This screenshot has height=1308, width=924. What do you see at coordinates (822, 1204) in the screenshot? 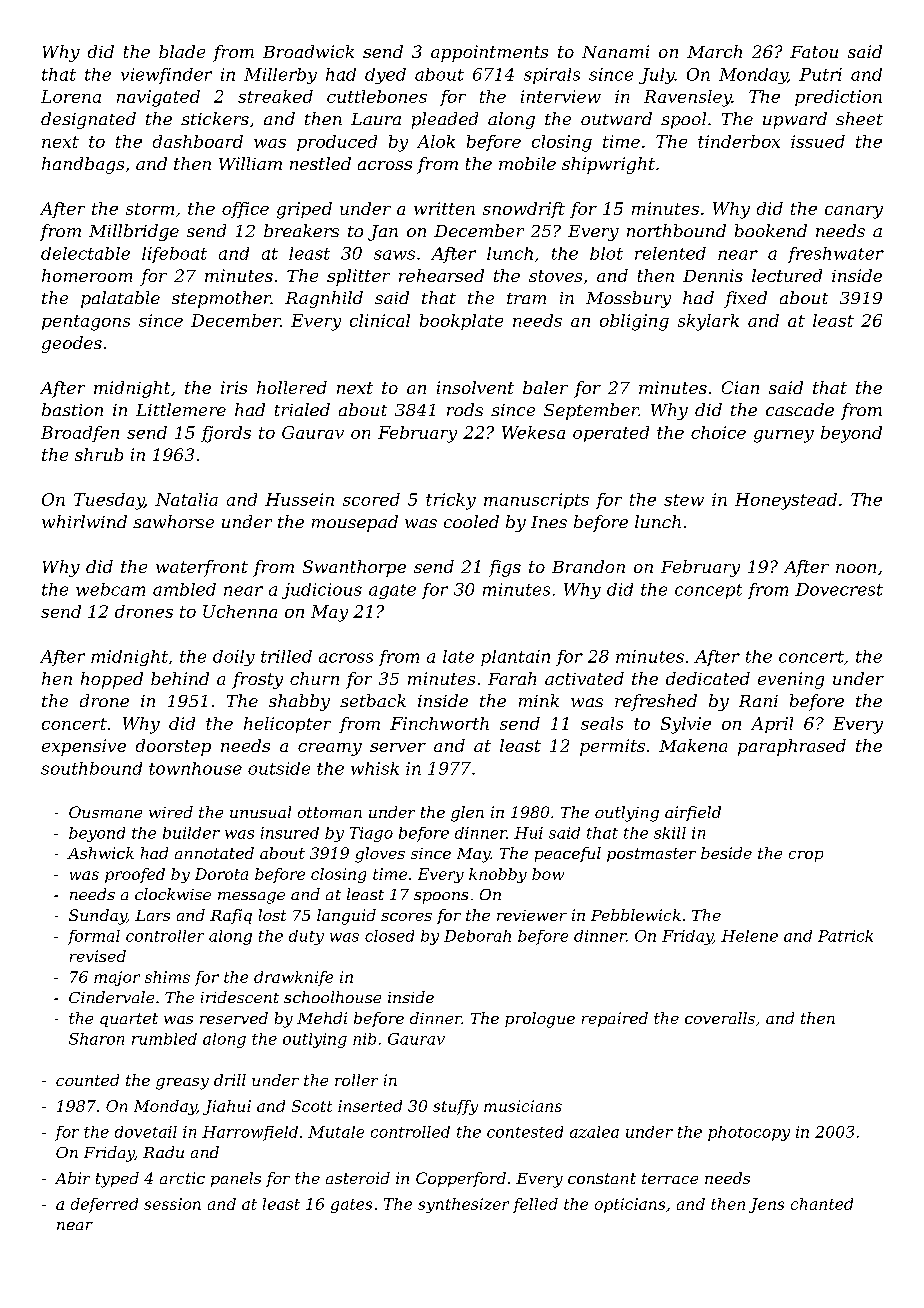
I see `chanted` at bounding box center [822, 1204].
